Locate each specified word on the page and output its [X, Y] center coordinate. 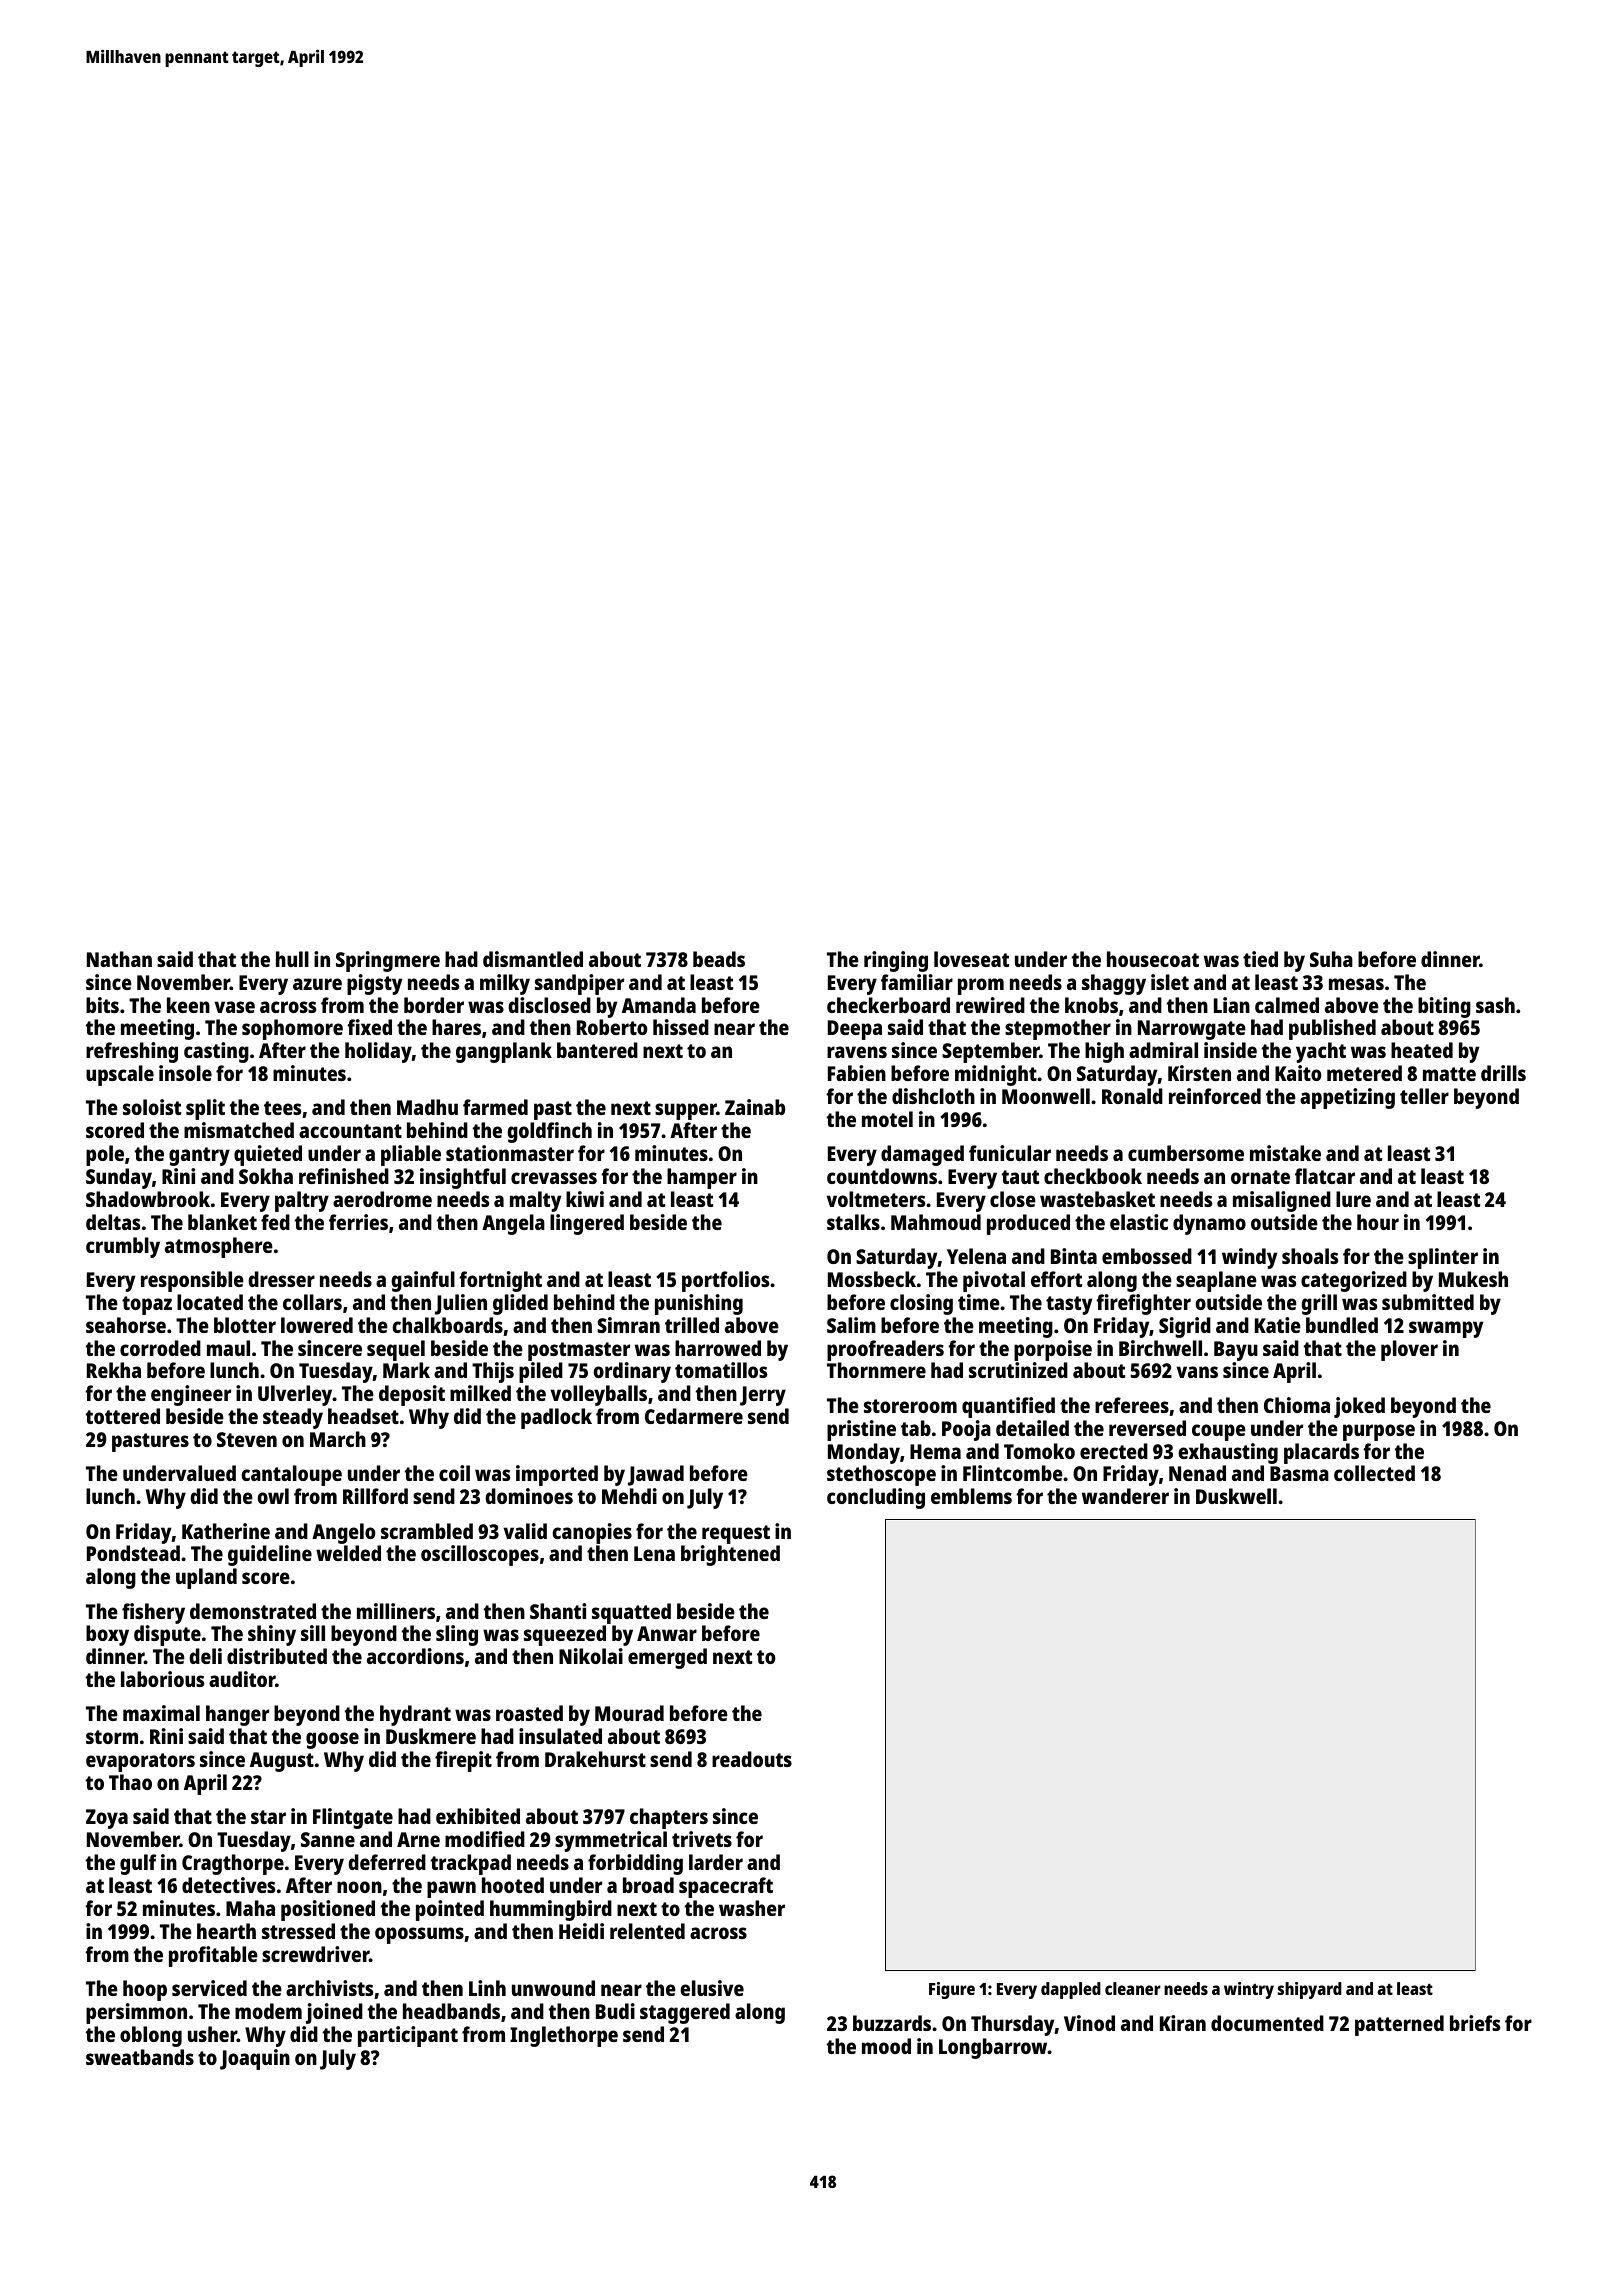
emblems [971, 1496]
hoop [145, 1990]
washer [752, 1908]
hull [292, 959]
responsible [192, 1281]
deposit [412, 1395]
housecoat [1153, 959]
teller [1424, 1096]
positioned [328, 1910]
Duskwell [1236, 1496]
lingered [587, 1224]
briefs [1475, 2023]
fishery [153, 1613]
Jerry [763, 1396]
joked [1359, 1407]
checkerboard [888, 1005]
